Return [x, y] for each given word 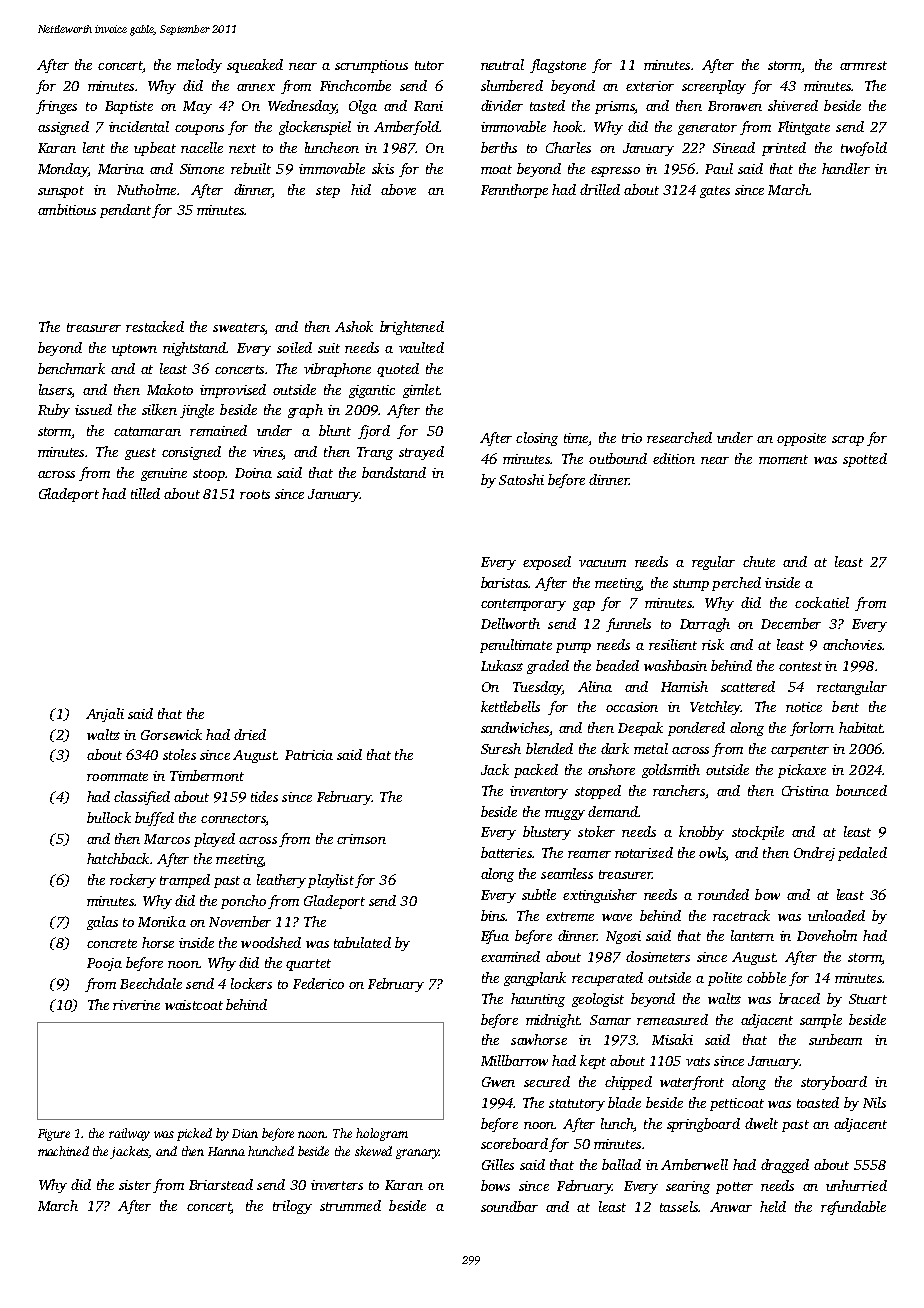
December [791, 623]
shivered [793, 105]
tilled [145, 493]
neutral [502, 64]
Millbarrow [514, 1060]
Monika [162, 921]
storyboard [834, 1083]
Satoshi [521, 479]
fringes [56, 107]
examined [510, 956]
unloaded [836, 915]
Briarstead [221, 1184]
